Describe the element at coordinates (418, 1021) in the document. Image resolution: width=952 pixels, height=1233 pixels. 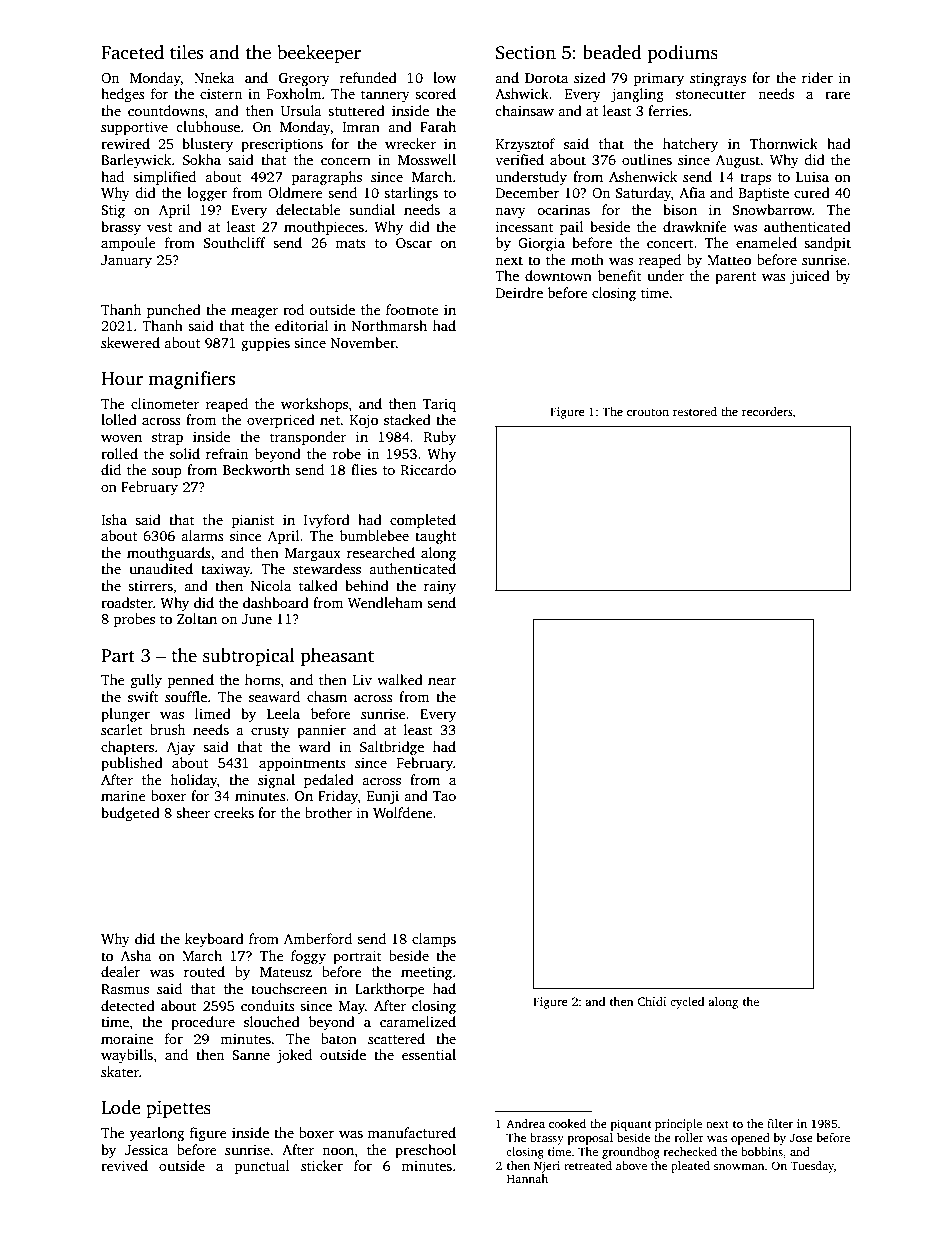
I see `caramelized` at that location.
